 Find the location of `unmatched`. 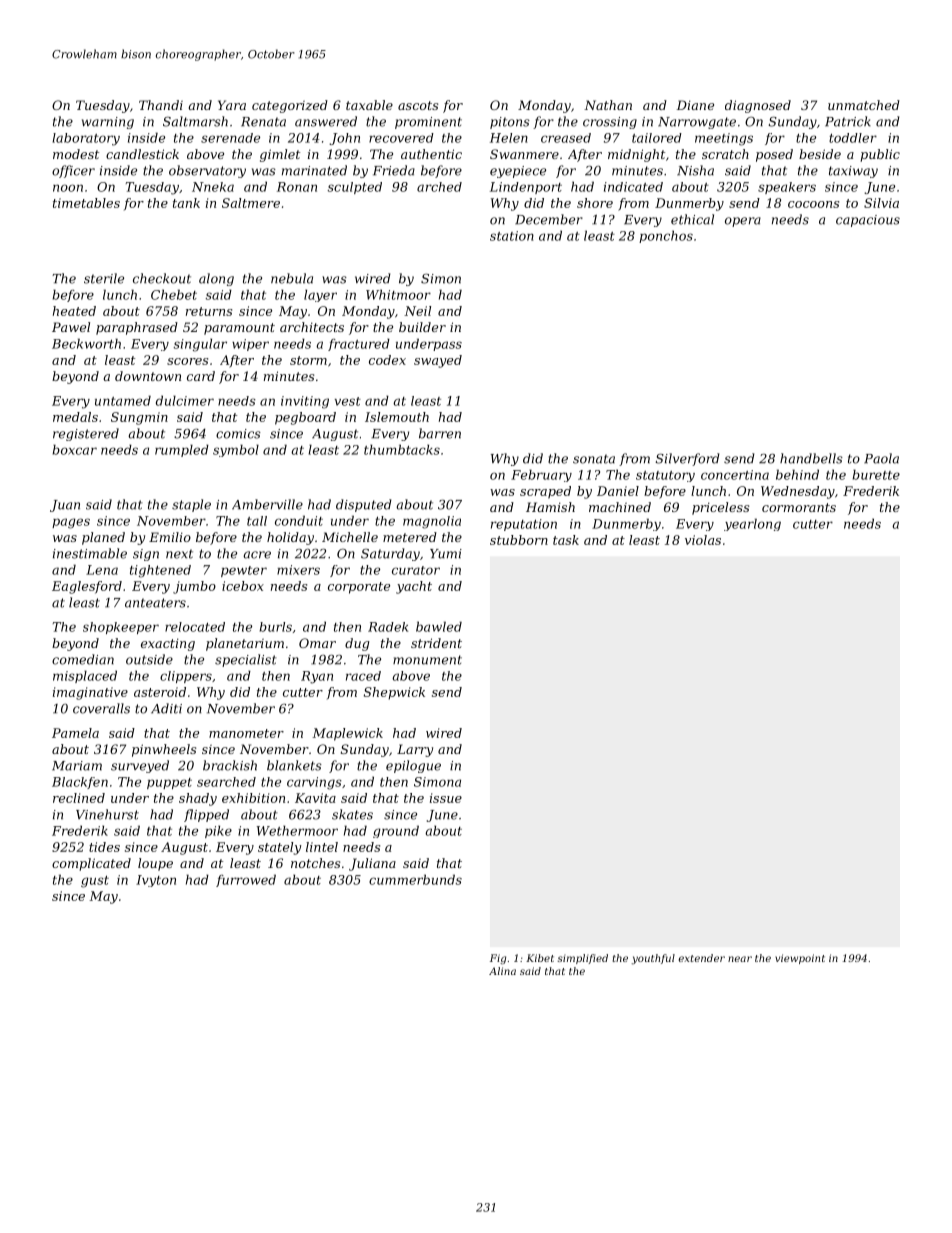

unmatched is located at coordinates (864, 105).
